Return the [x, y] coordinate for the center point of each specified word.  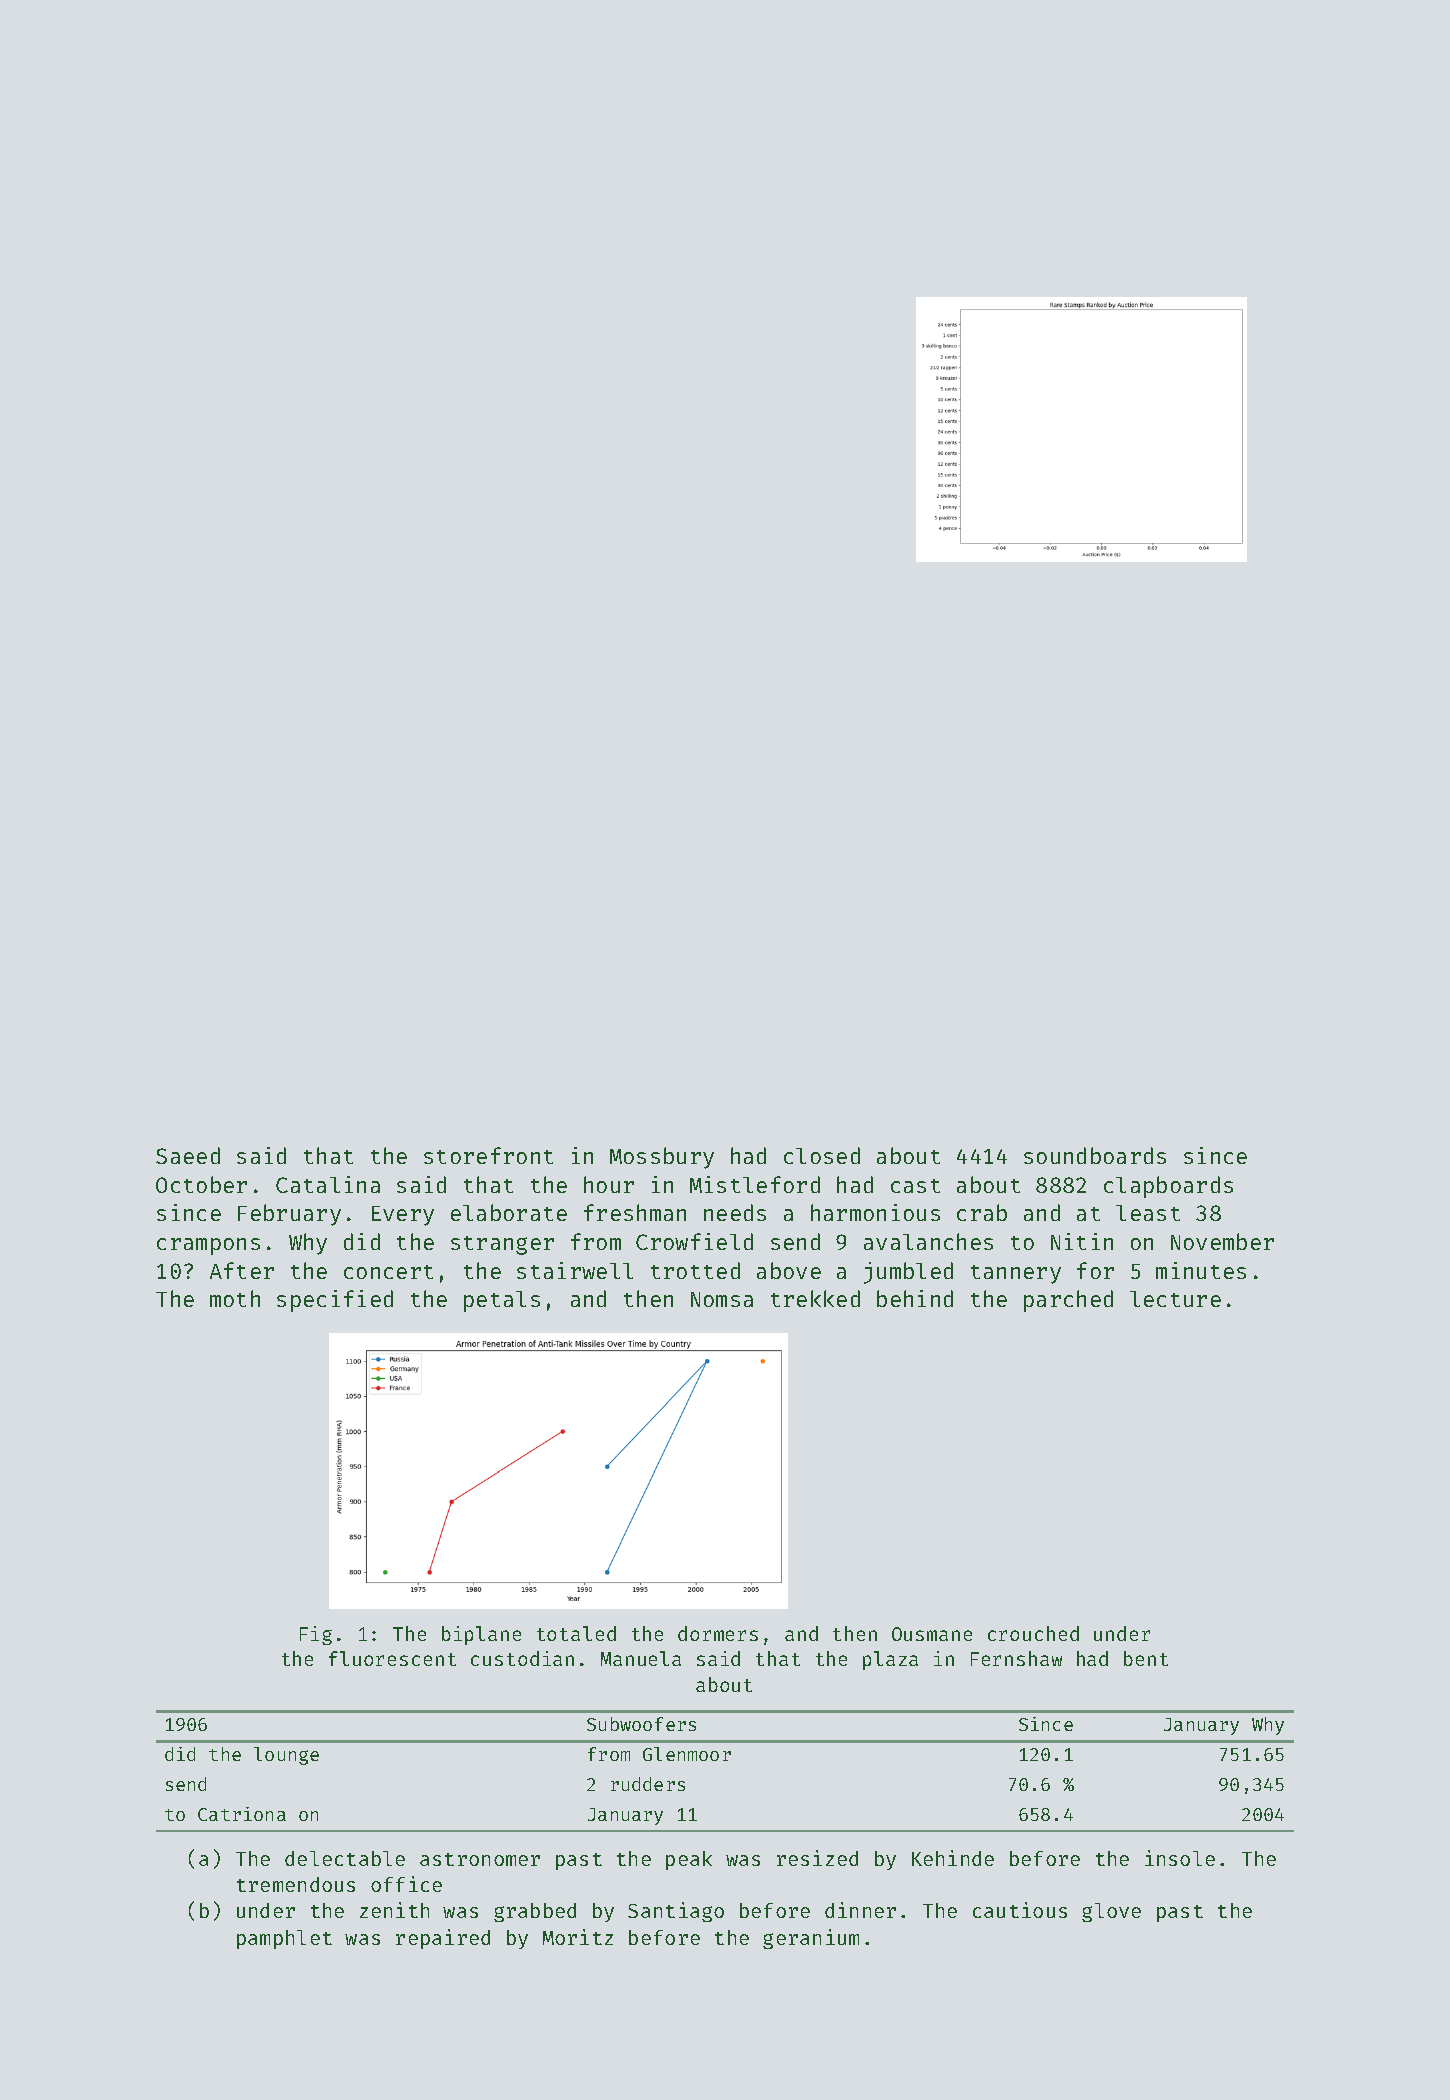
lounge [286, 1756]
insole [1180, 1858]
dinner [860, 1910]
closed [822, 1155]
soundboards [1095, 1155]
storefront [488, 1155]
